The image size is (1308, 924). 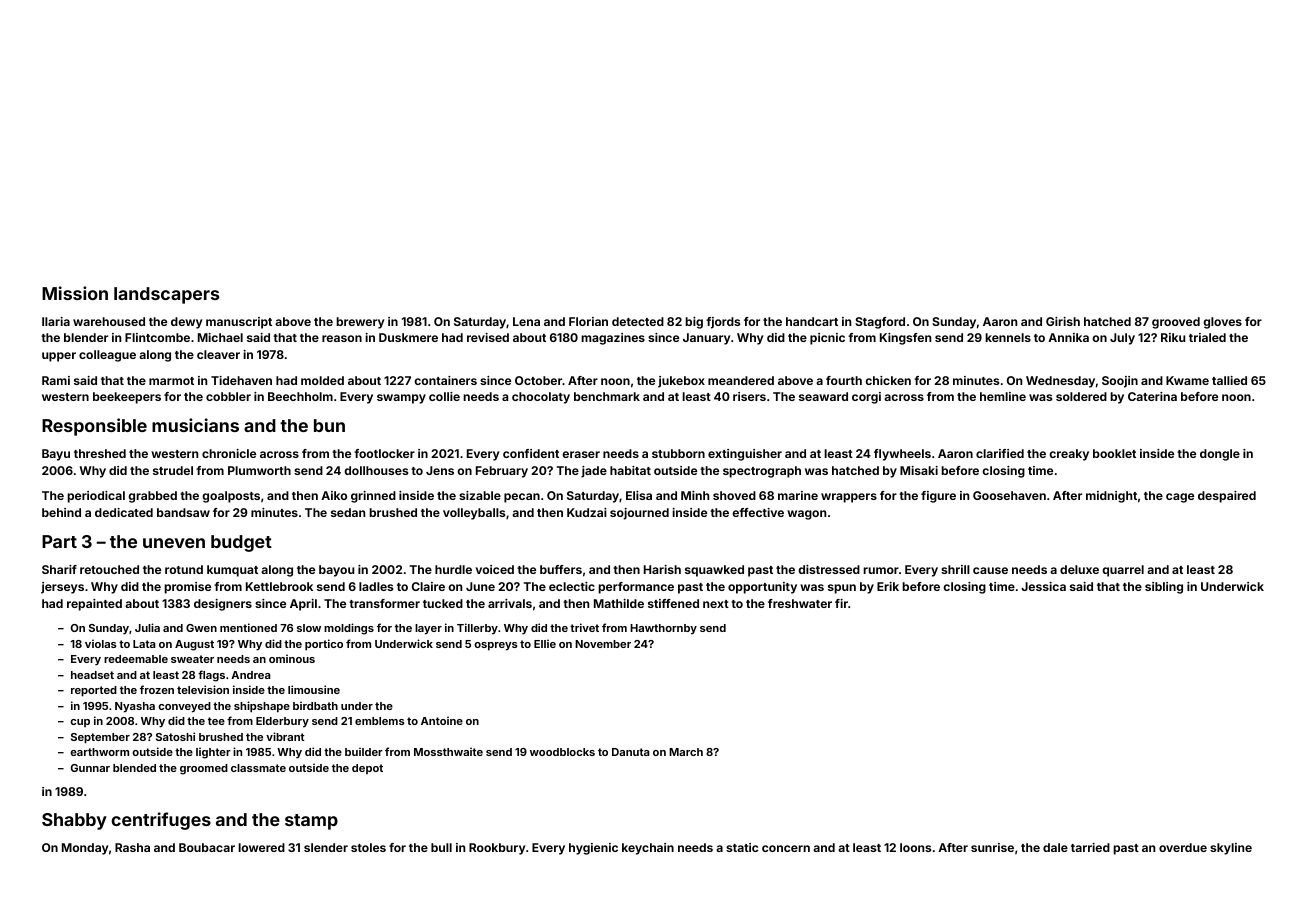 What do you see at coordinates (326, 847) in the screenshot?
I see `slender` at bounding box center [326, 847].
